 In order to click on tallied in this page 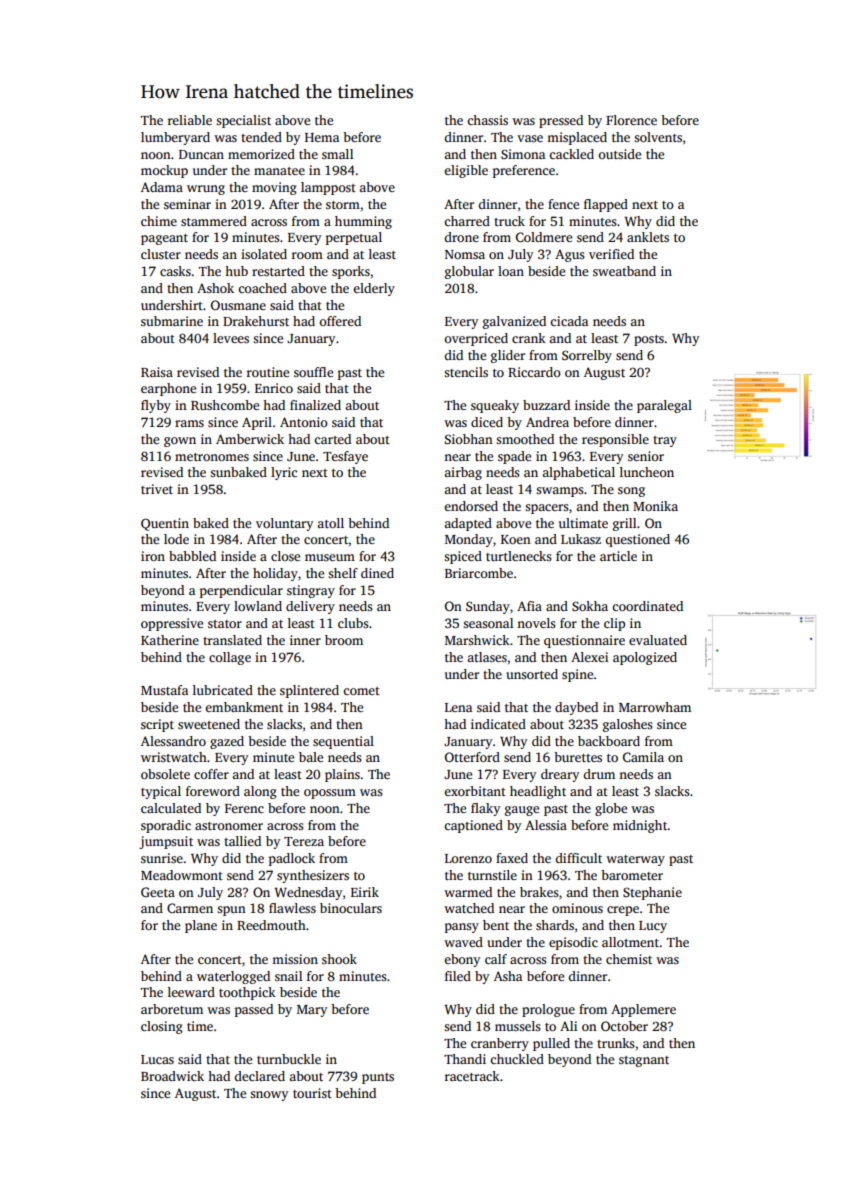, I will do `click(242, 841)`.
